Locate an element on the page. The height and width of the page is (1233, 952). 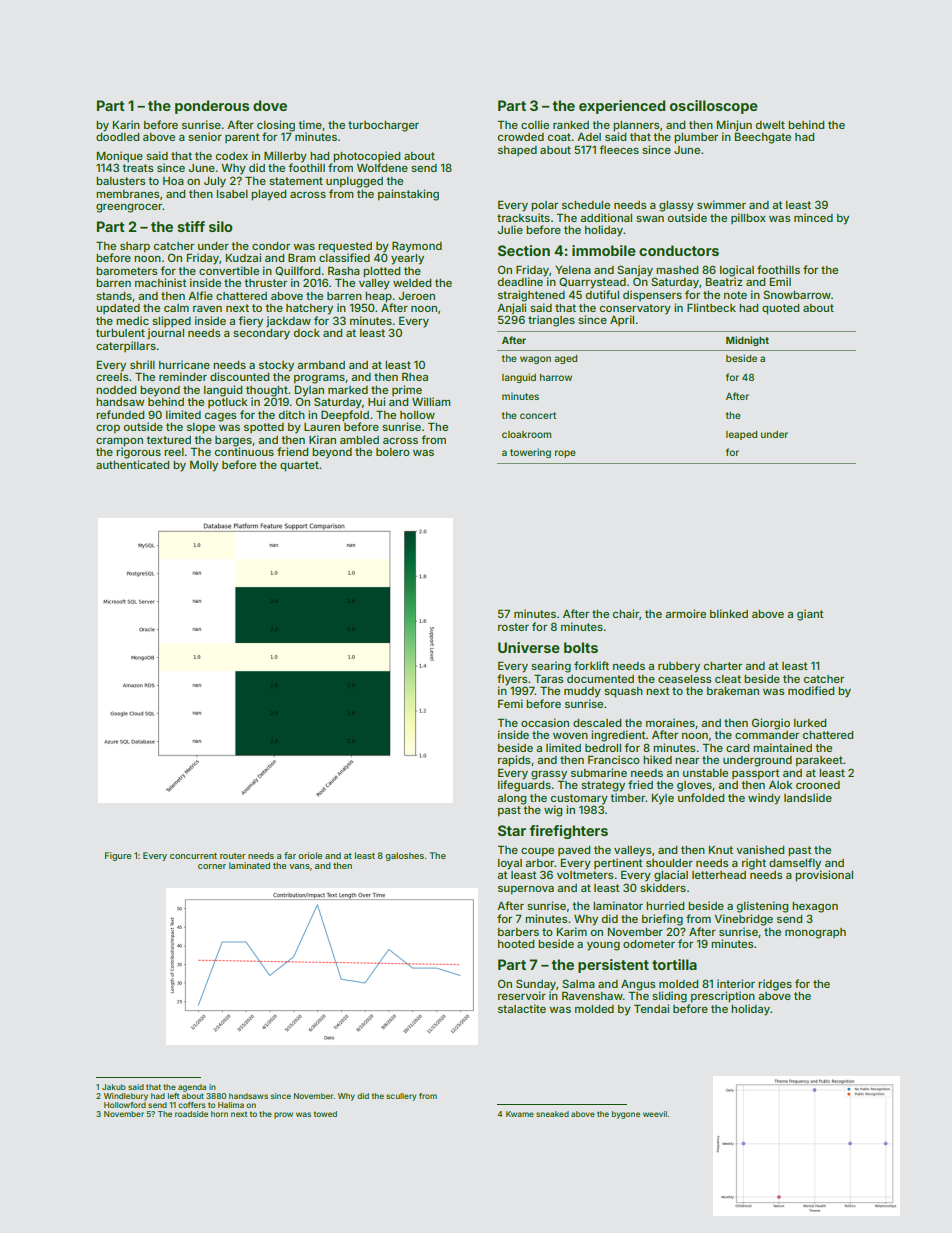
stalactite is located at coordinates (522, 1008).
